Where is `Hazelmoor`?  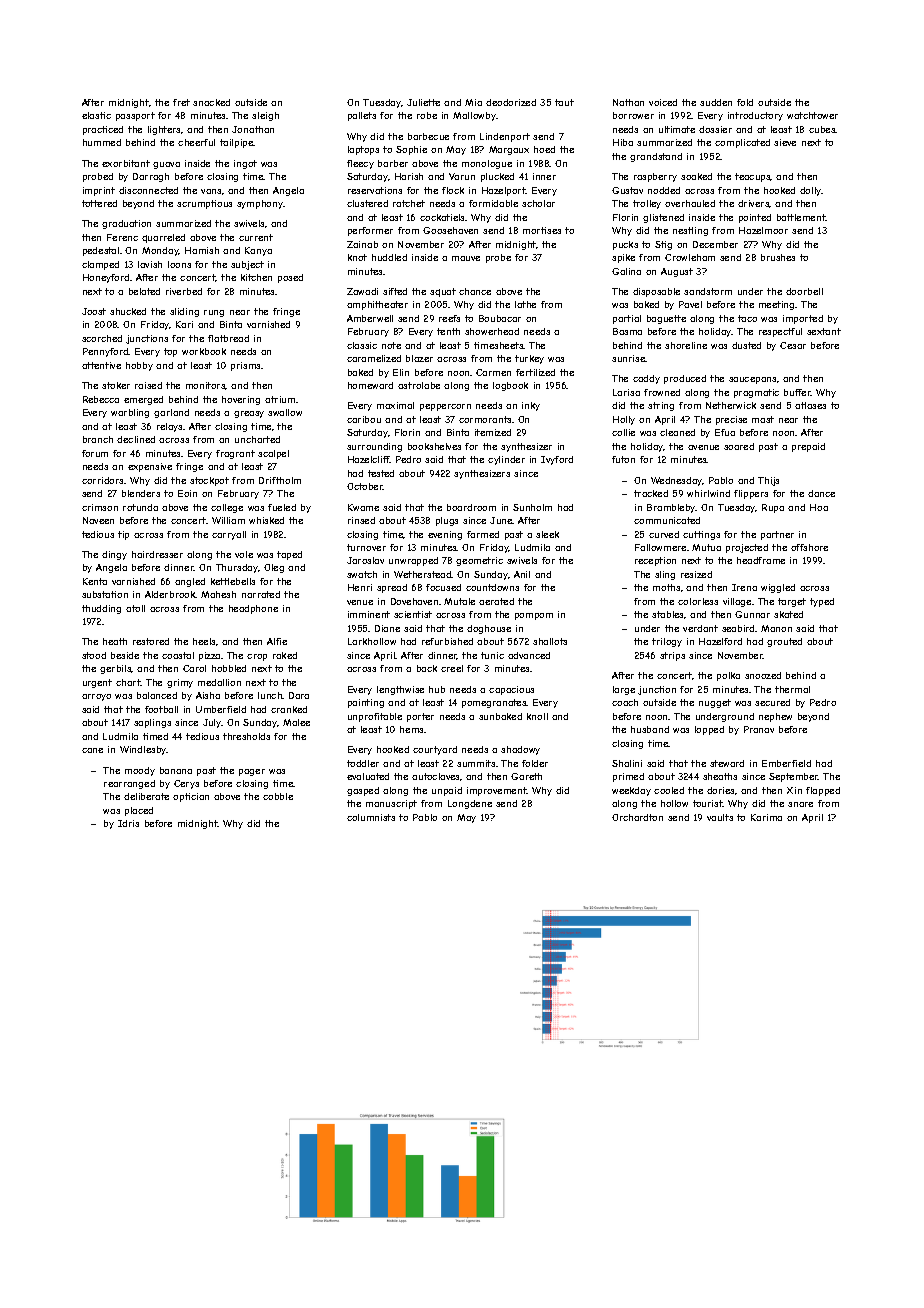
Hazelmoor is located at coordinates (763, 230).
